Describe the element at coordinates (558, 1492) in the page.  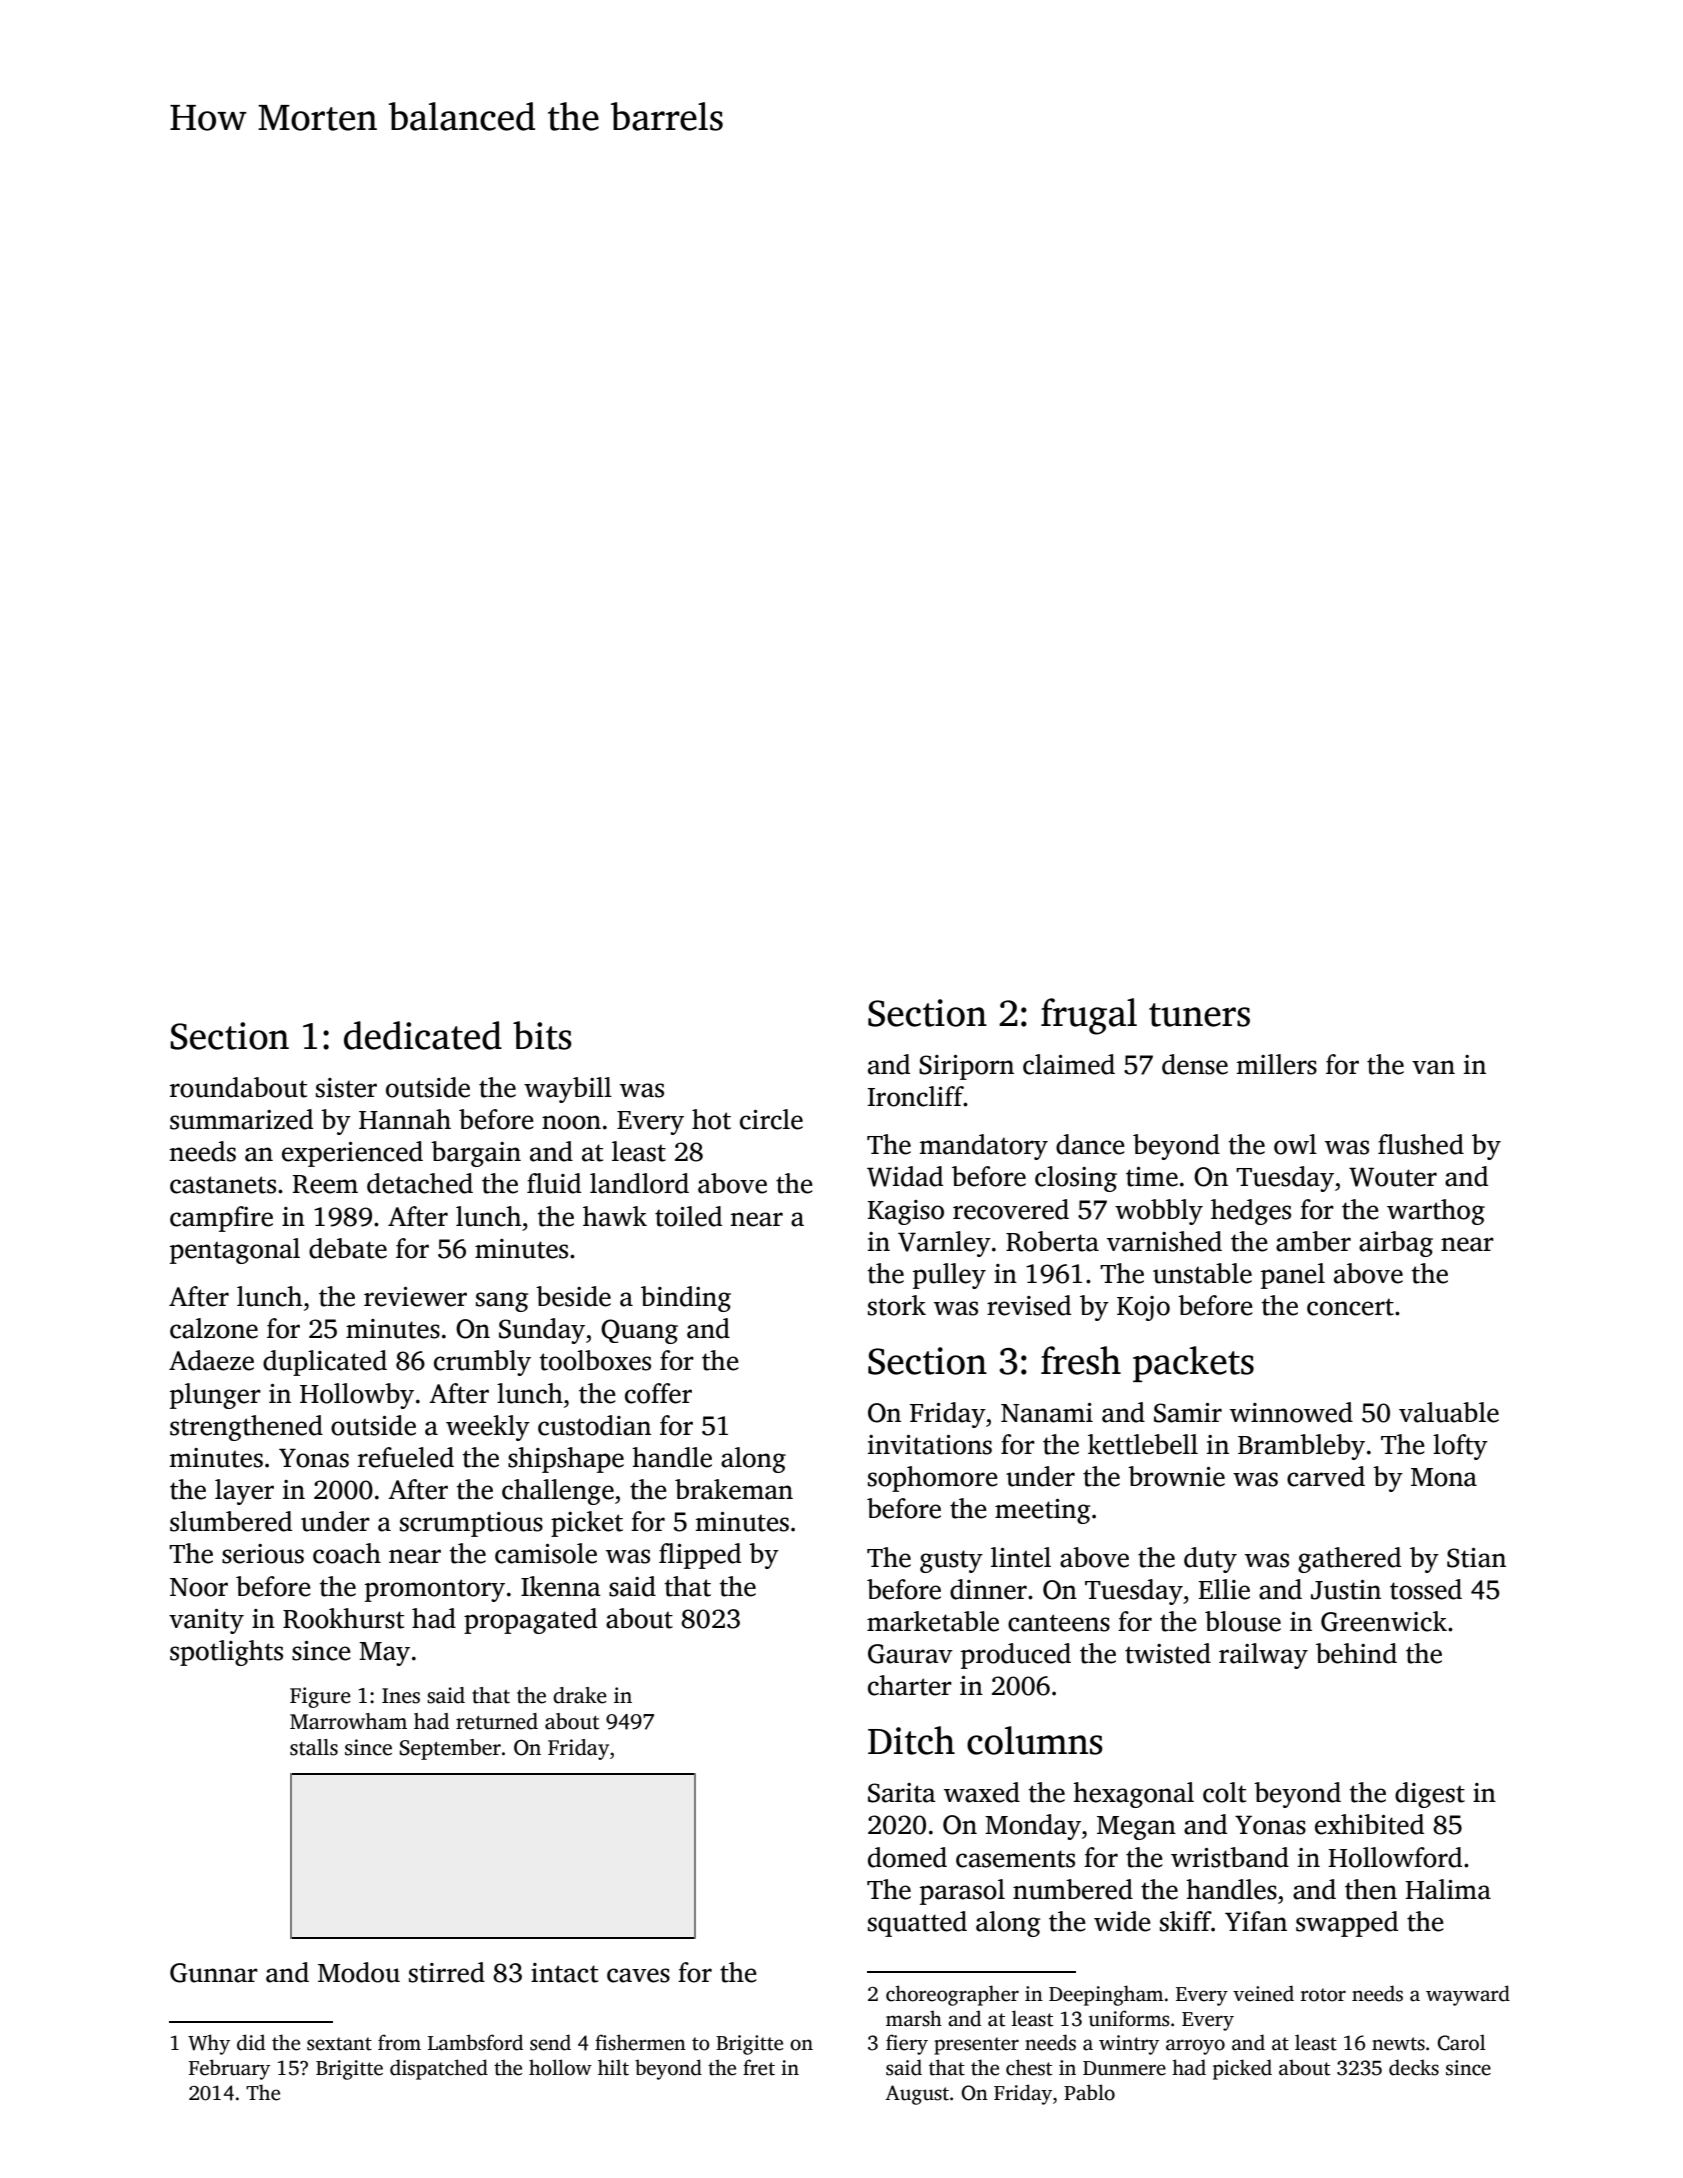
I see `challenge` at that location.
